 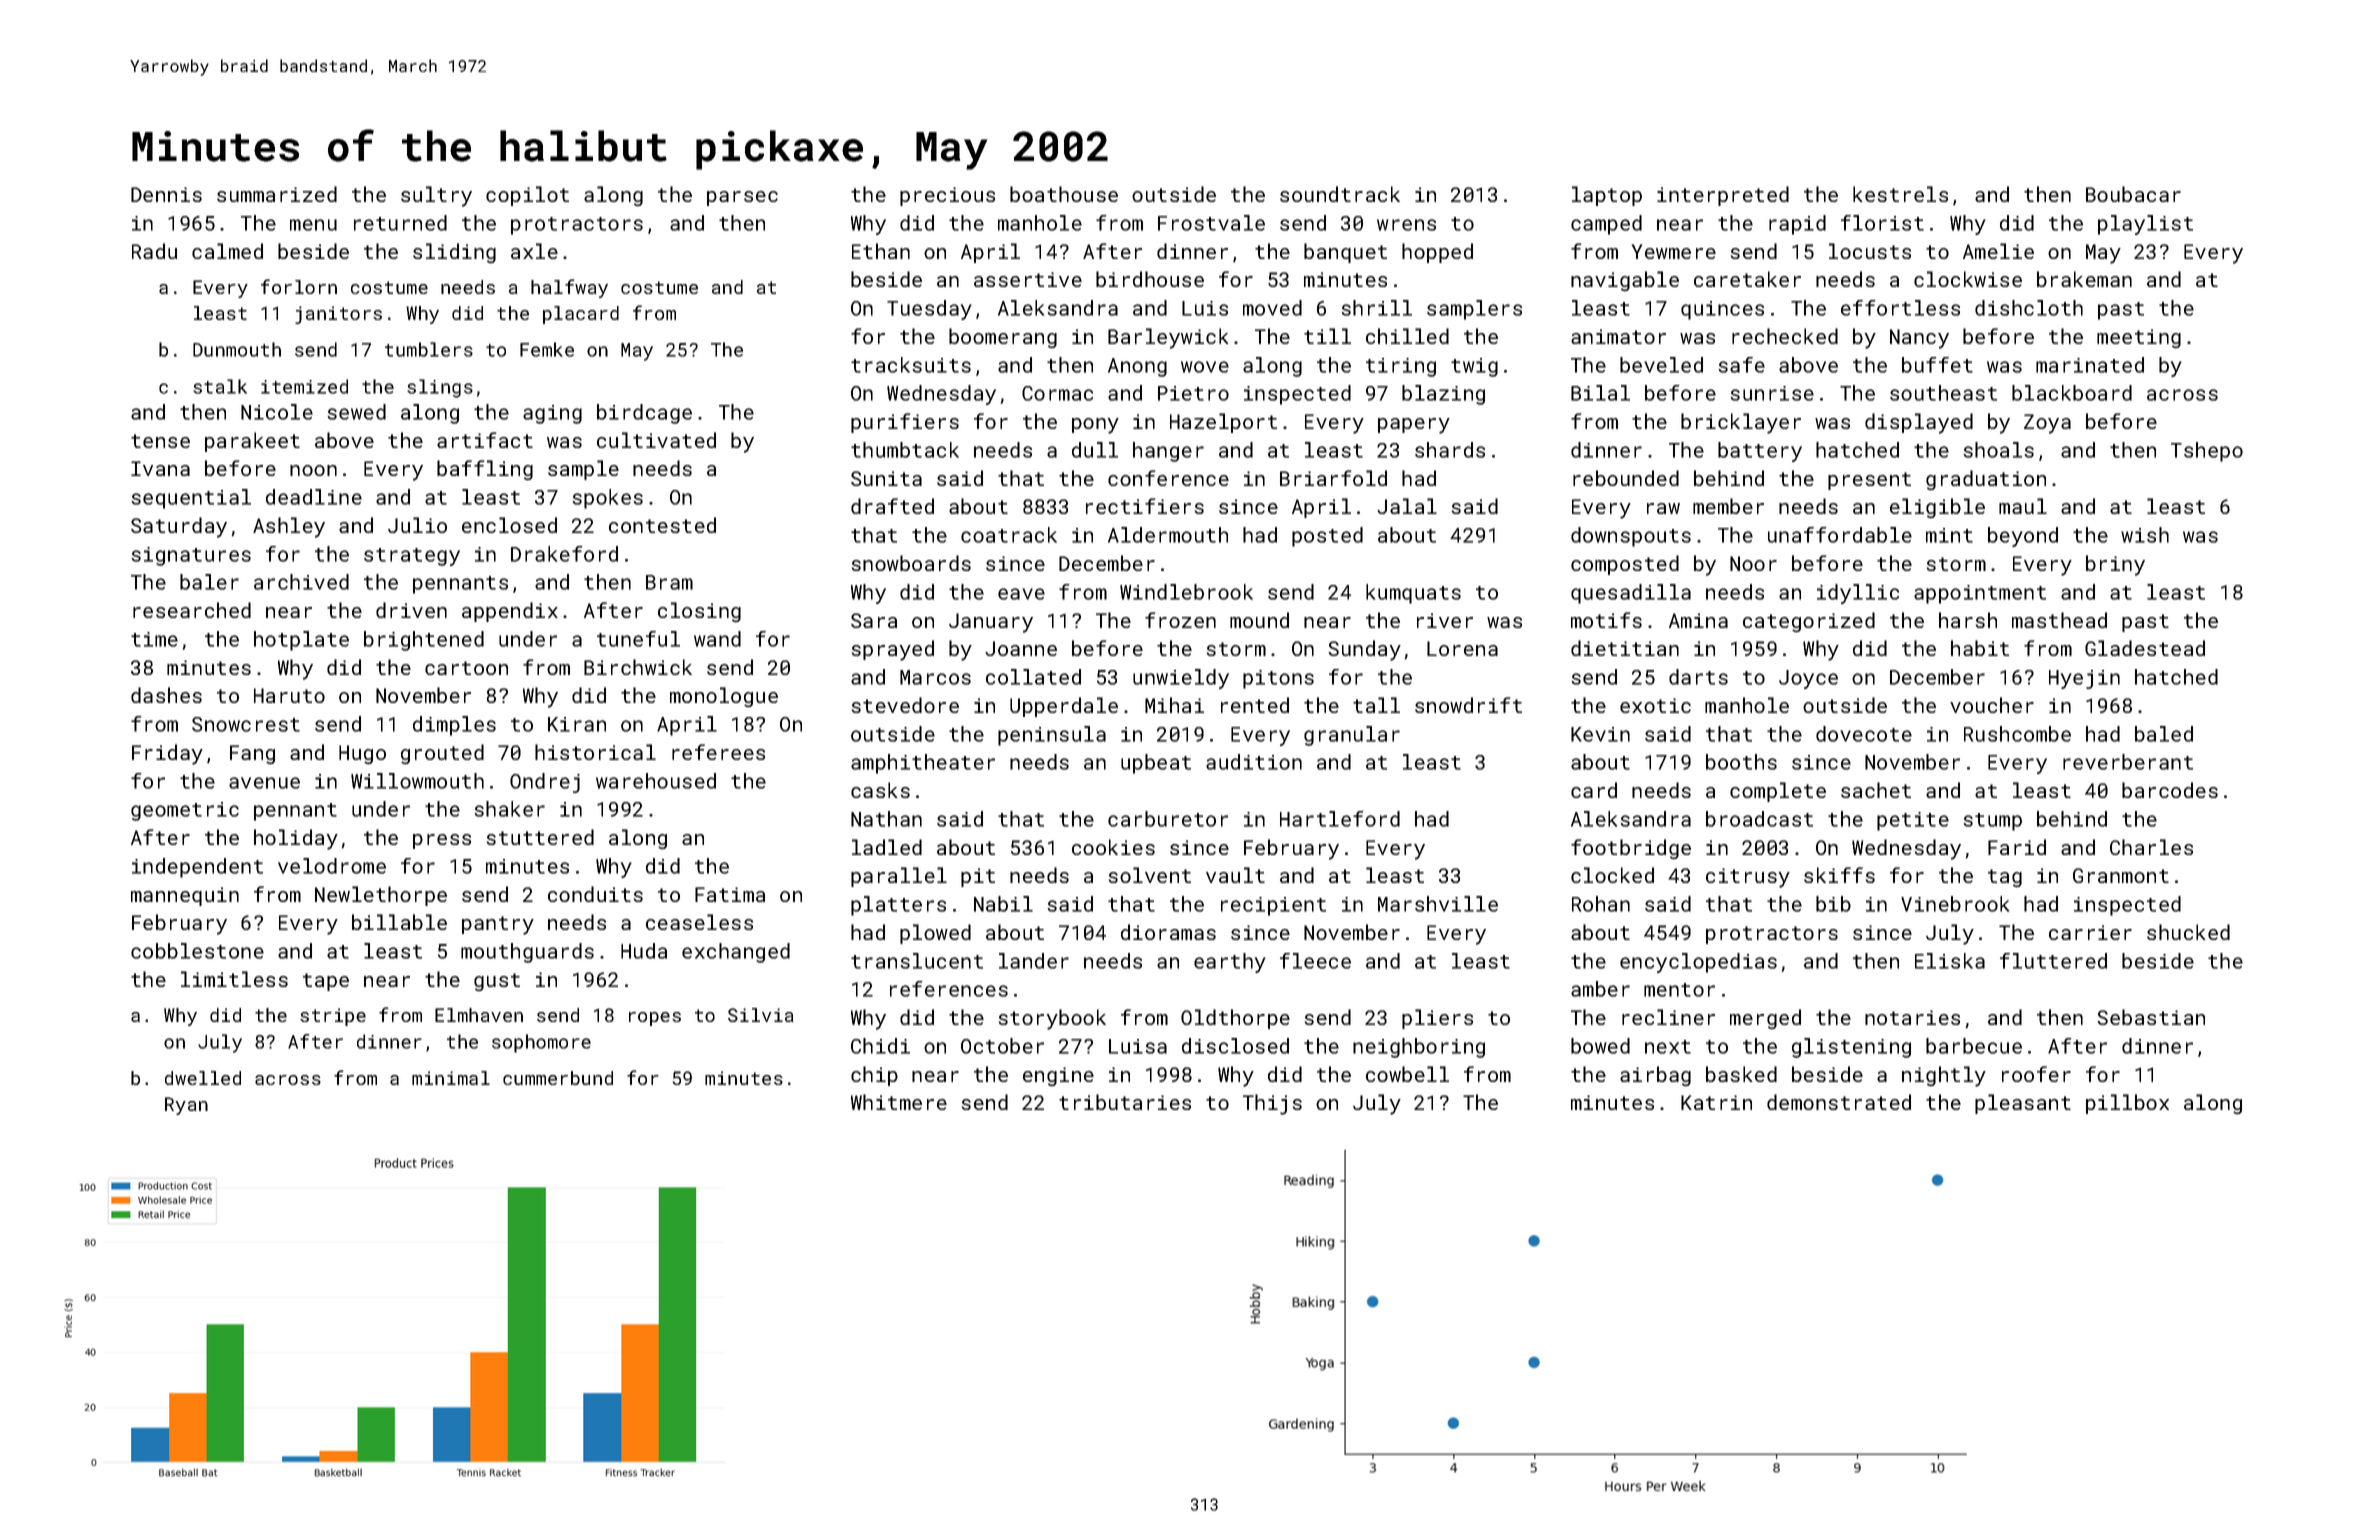 What do you see at coordinates (1168, 819) in the image?
I see `carburetor` at bounding box center [1168, 819].
